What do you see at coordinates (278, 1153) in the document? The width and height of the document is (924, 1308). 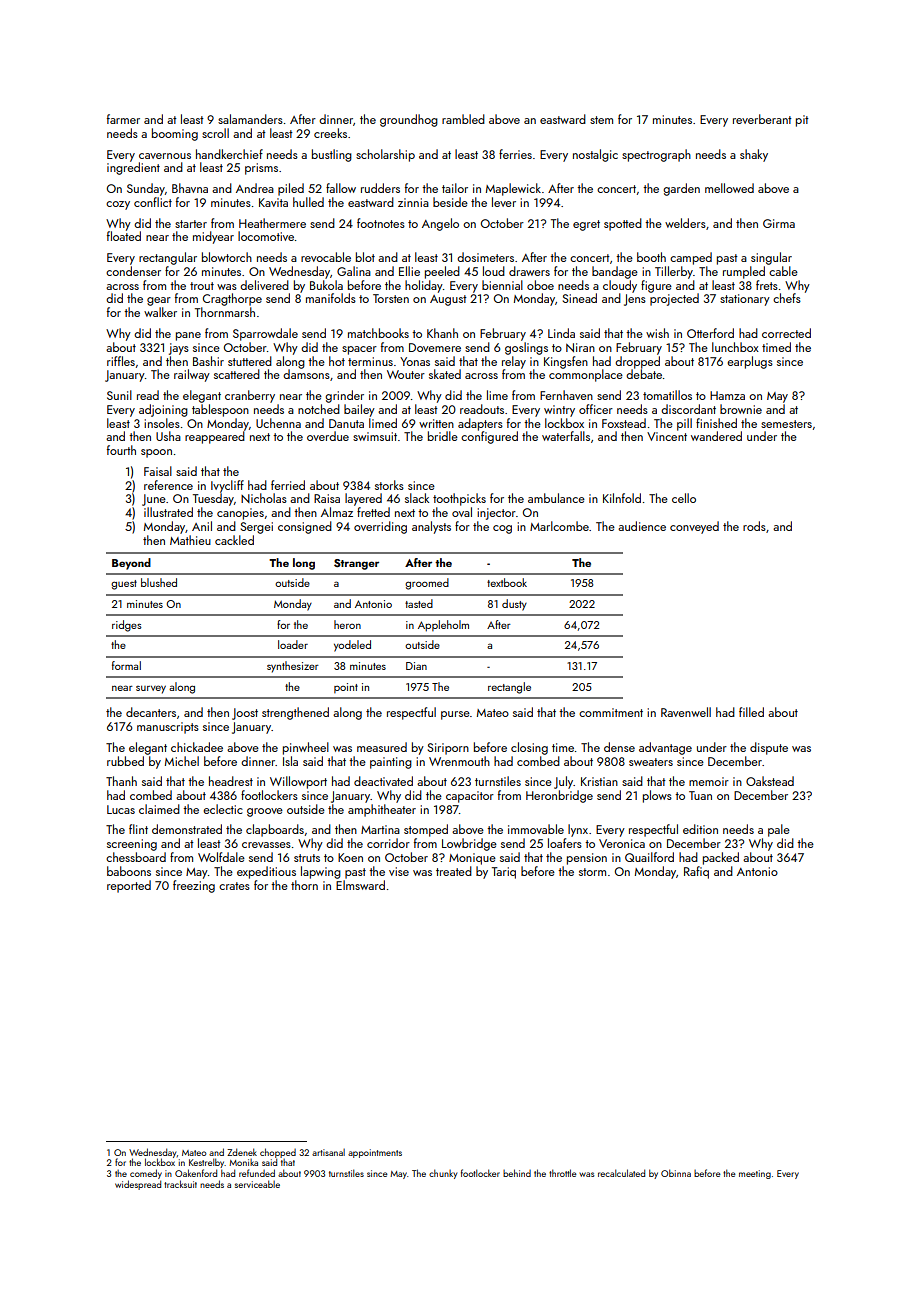 I see `chopped` at bounding box center [278, 1153].
